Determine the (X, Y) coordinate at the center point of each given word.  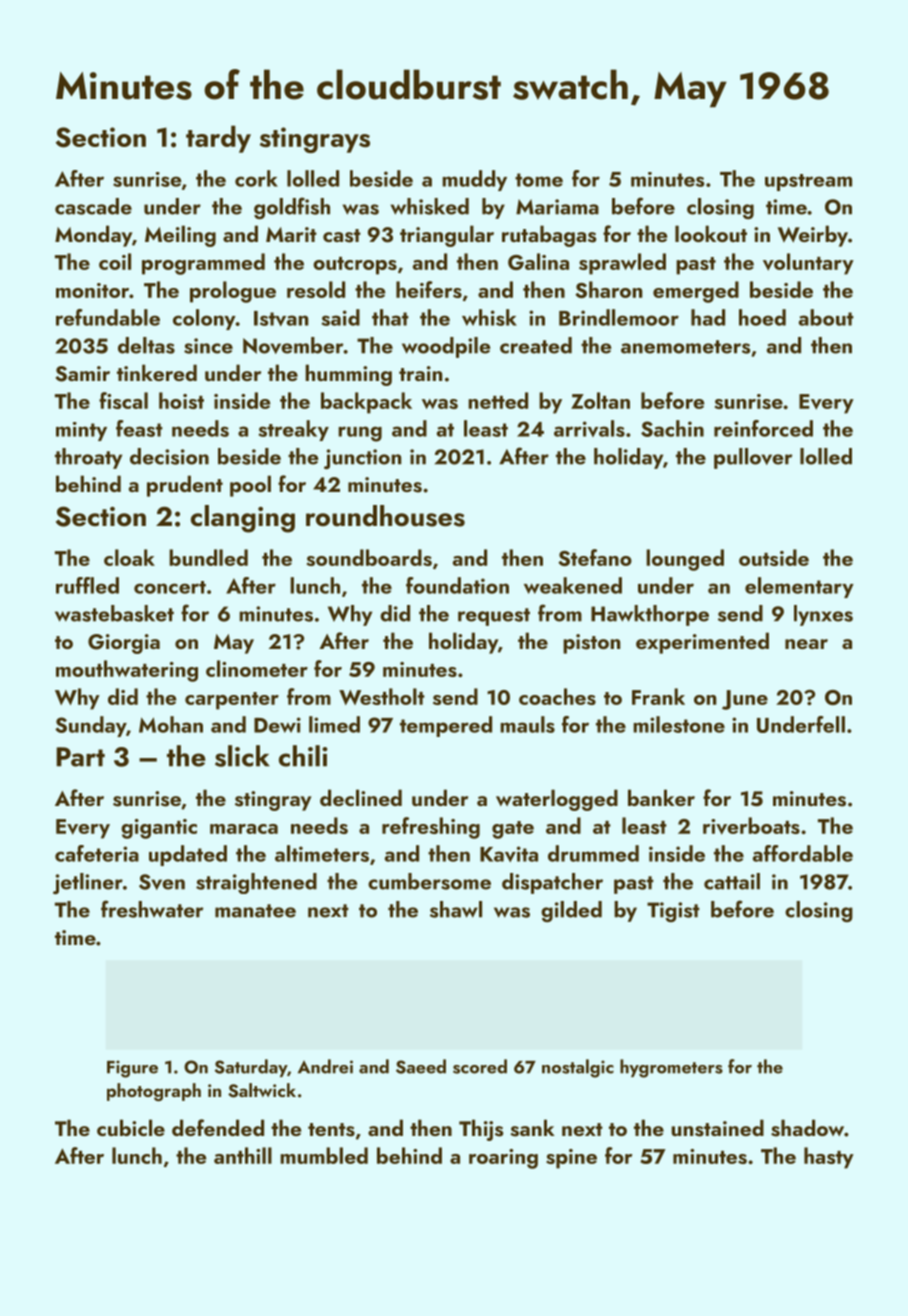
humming (348, 375)
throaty (88, 458)
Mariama (557, 207)
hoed (762, 317)
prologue (233, 292)
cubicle (131, 1127)
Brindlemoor (619, 317)
